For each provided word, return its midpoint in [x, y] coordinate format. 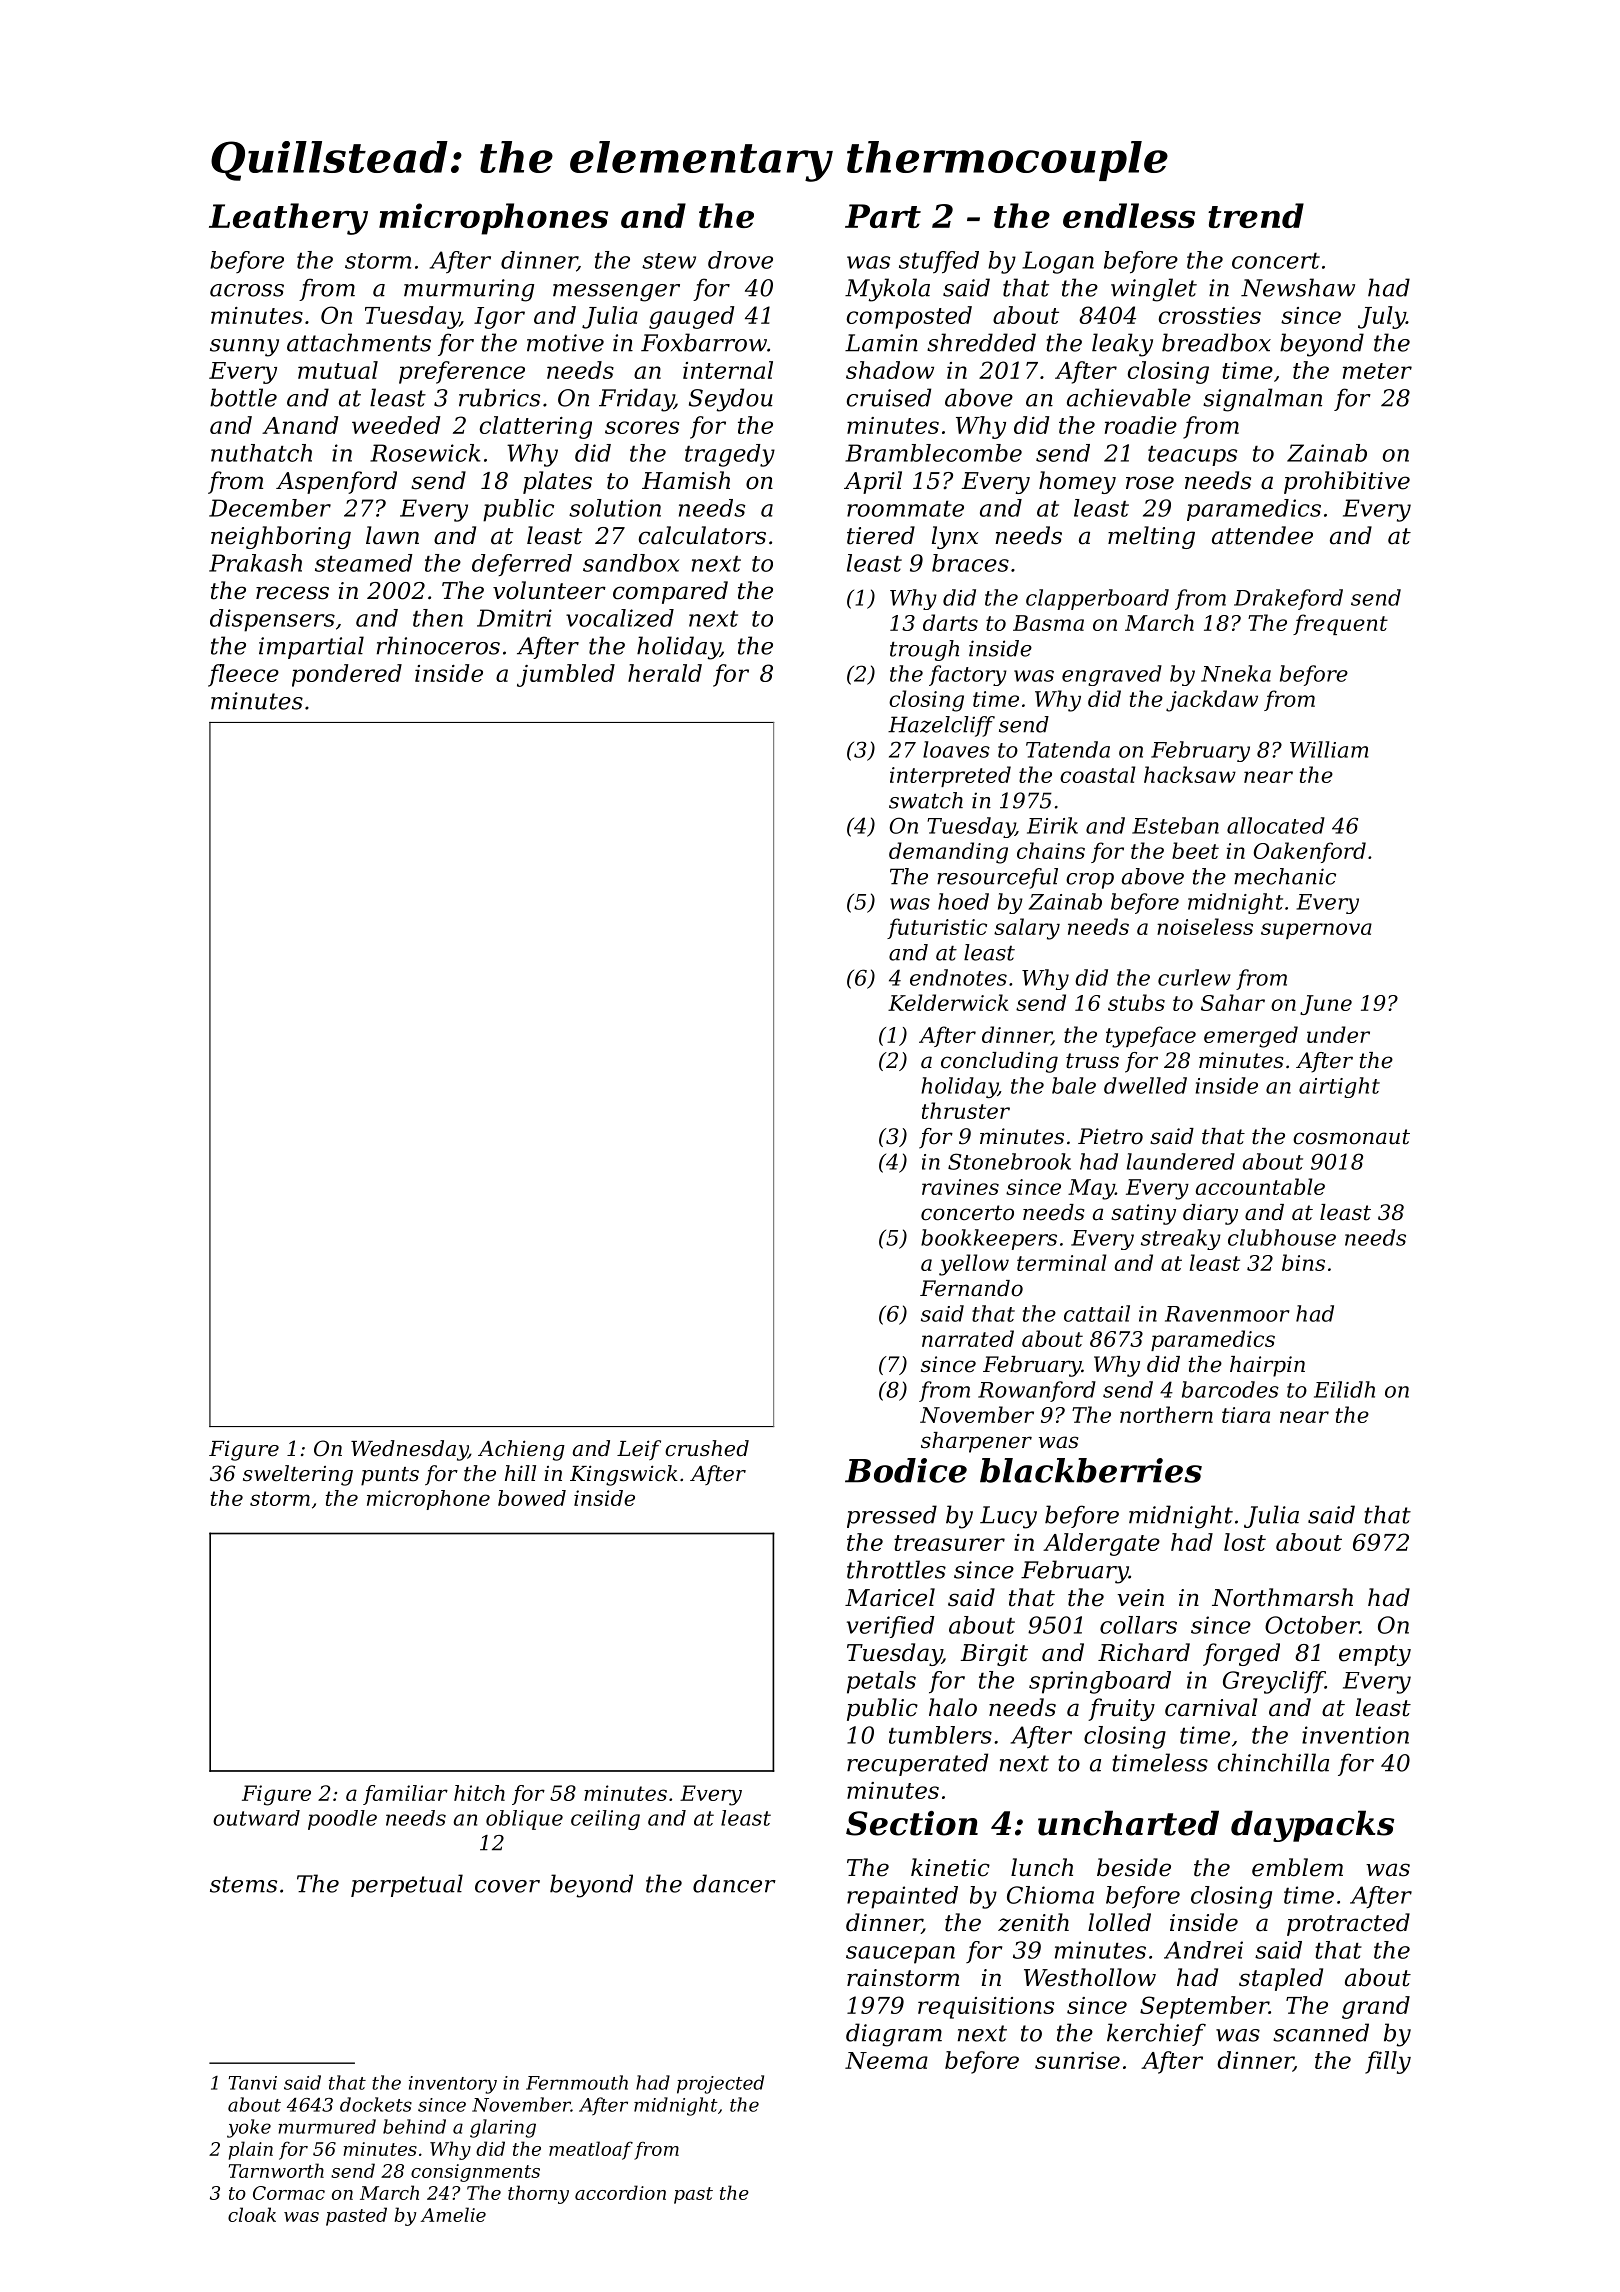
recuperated [917, 1764]
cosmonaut [1351, 1137]
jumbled [566, 675]
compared [670, 592]
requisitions [986, 2008]
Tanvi [253, 2083]
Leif [639, 1450]
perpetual [407, 1885]
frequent [1340, 624]
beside [1134, 1867]
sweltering [298, 1475]
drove [740, 260]
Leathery [288, 219]
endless [1129, 215]
